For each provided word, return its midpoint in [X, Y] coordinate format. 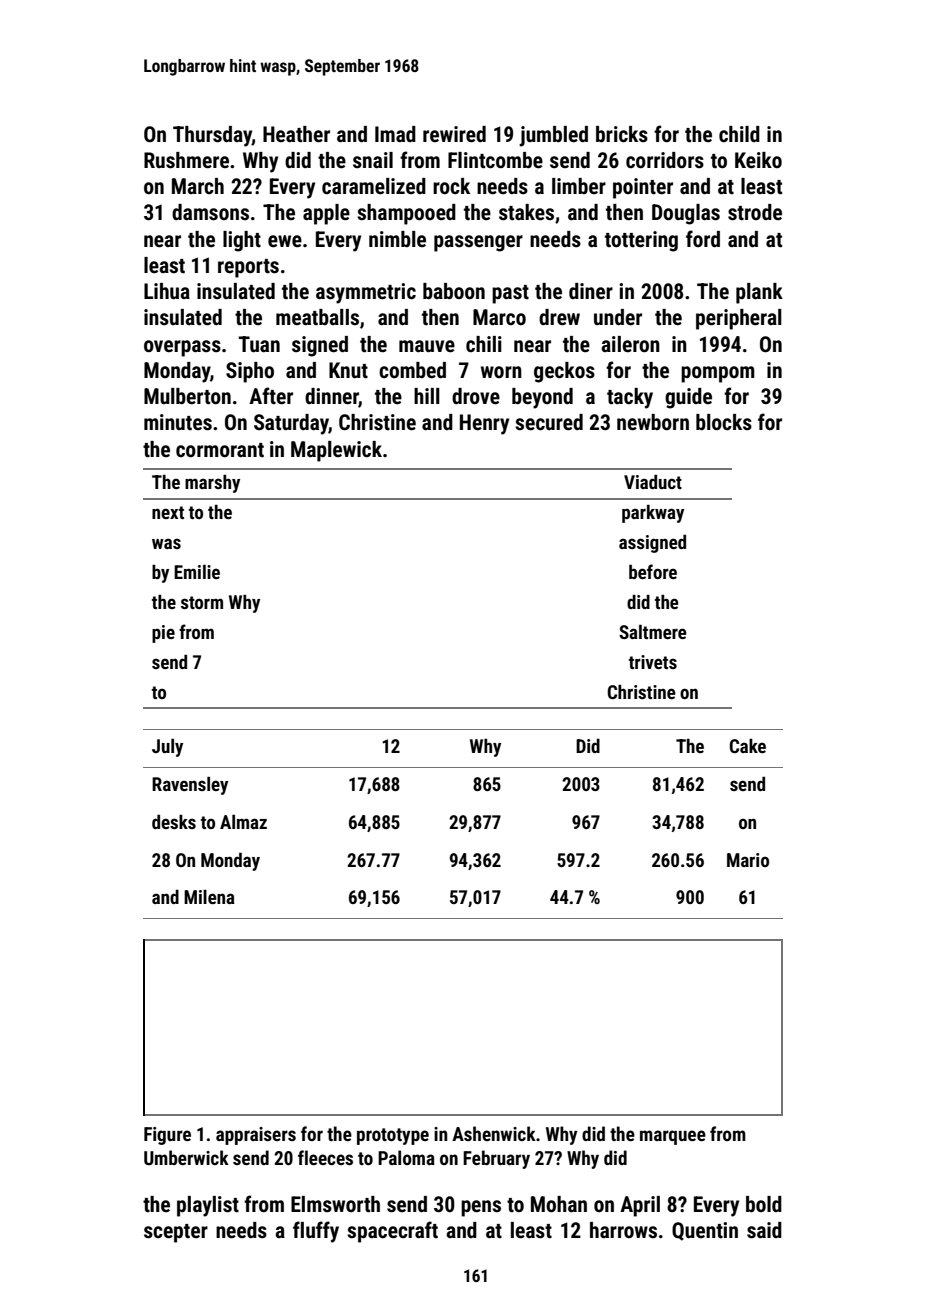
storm [202, 602]
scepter [176, 1233]
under [618, 317]
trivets [653, 662]
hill [427, 396]
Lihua [167, 291]
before [653, 571]
